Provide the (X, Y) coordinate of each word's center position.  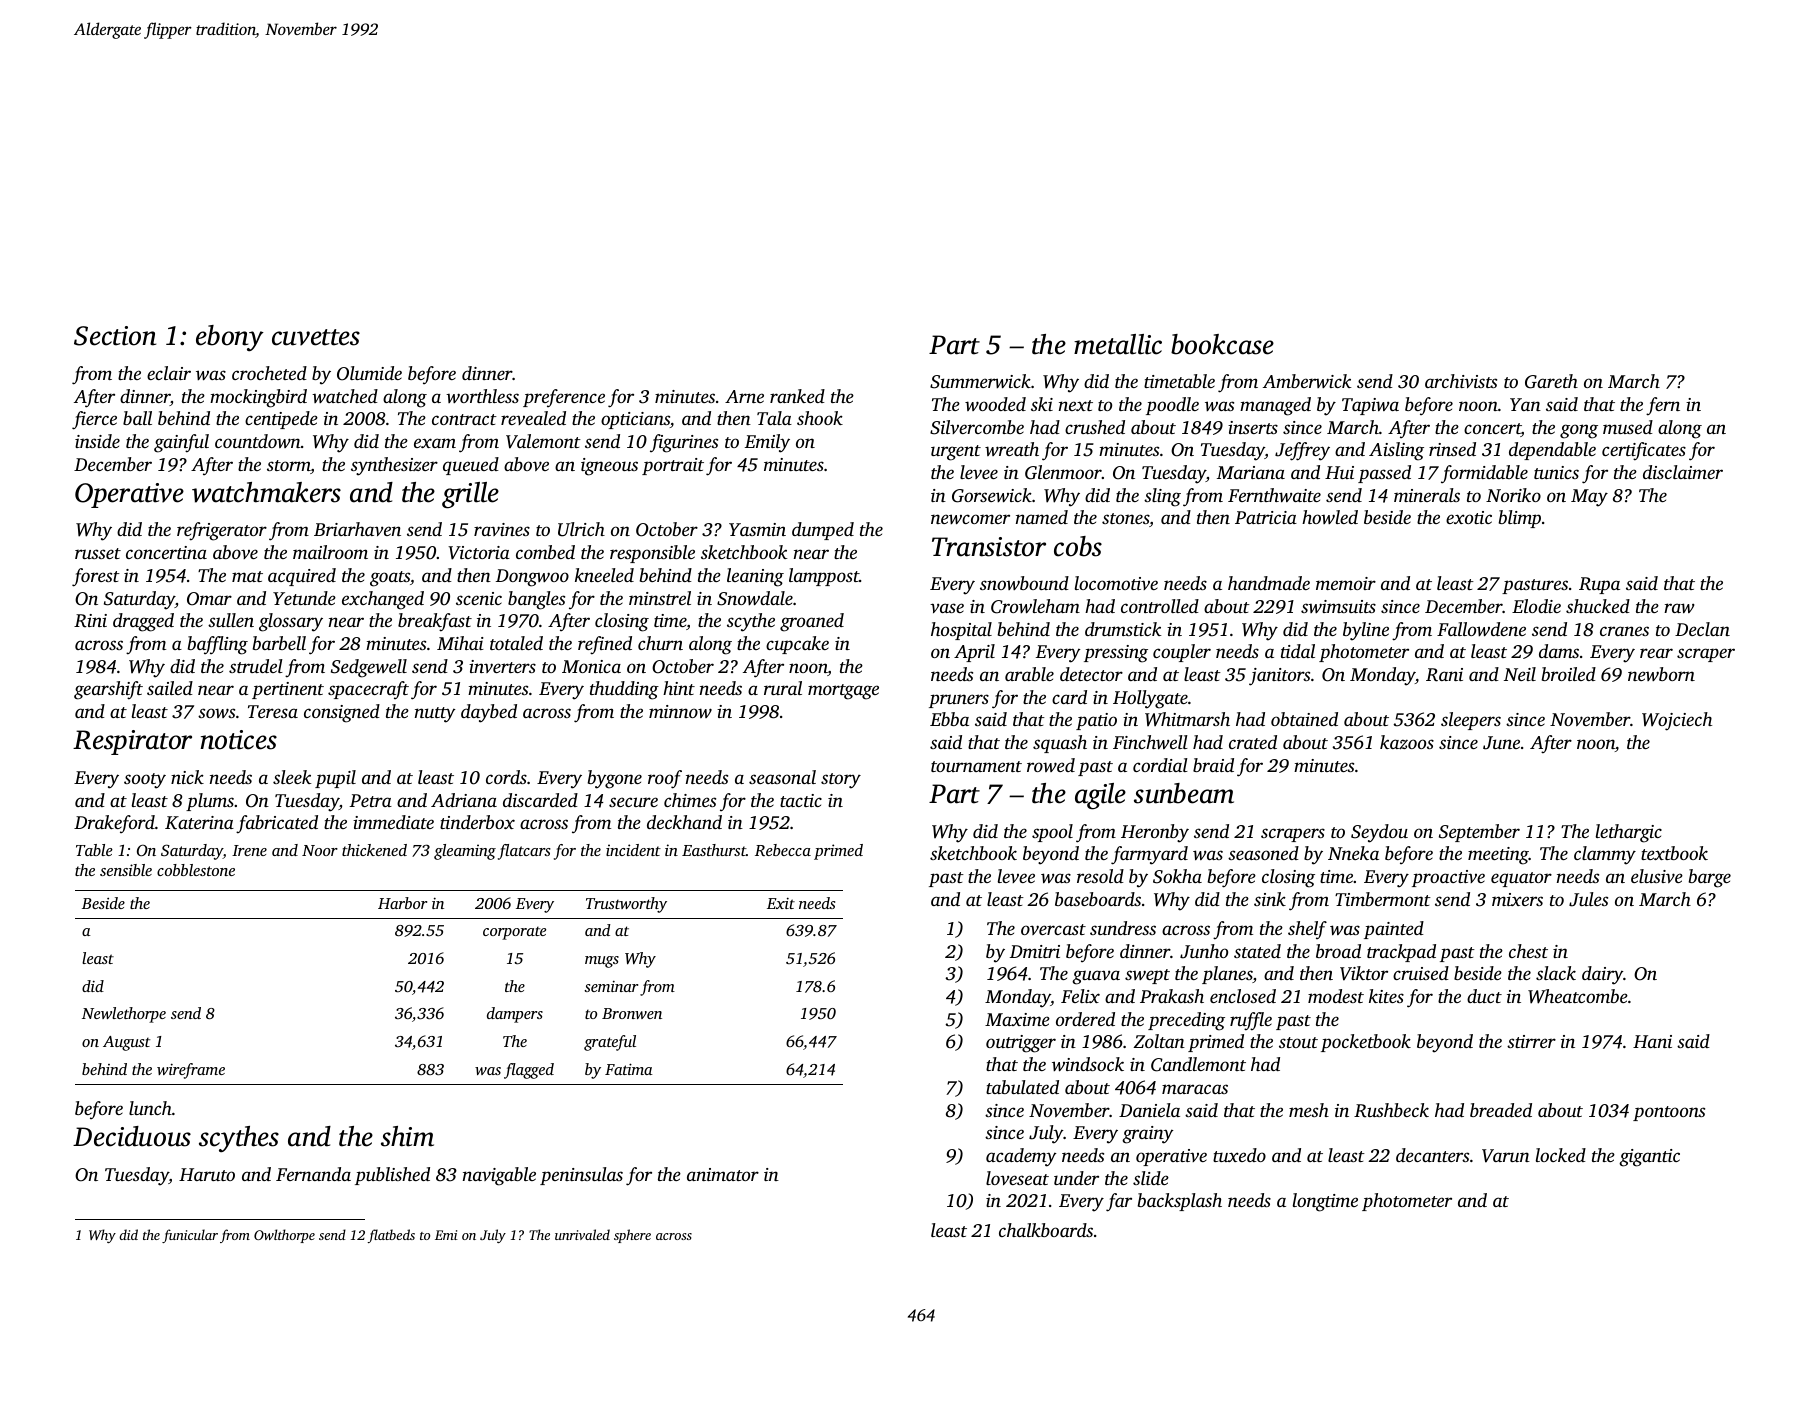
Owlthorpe (284, 1236)
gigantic (1649, 1158)
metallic (1118, 344)
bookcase (1222, 344)
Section (115, 336)
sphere (632, 1236)
